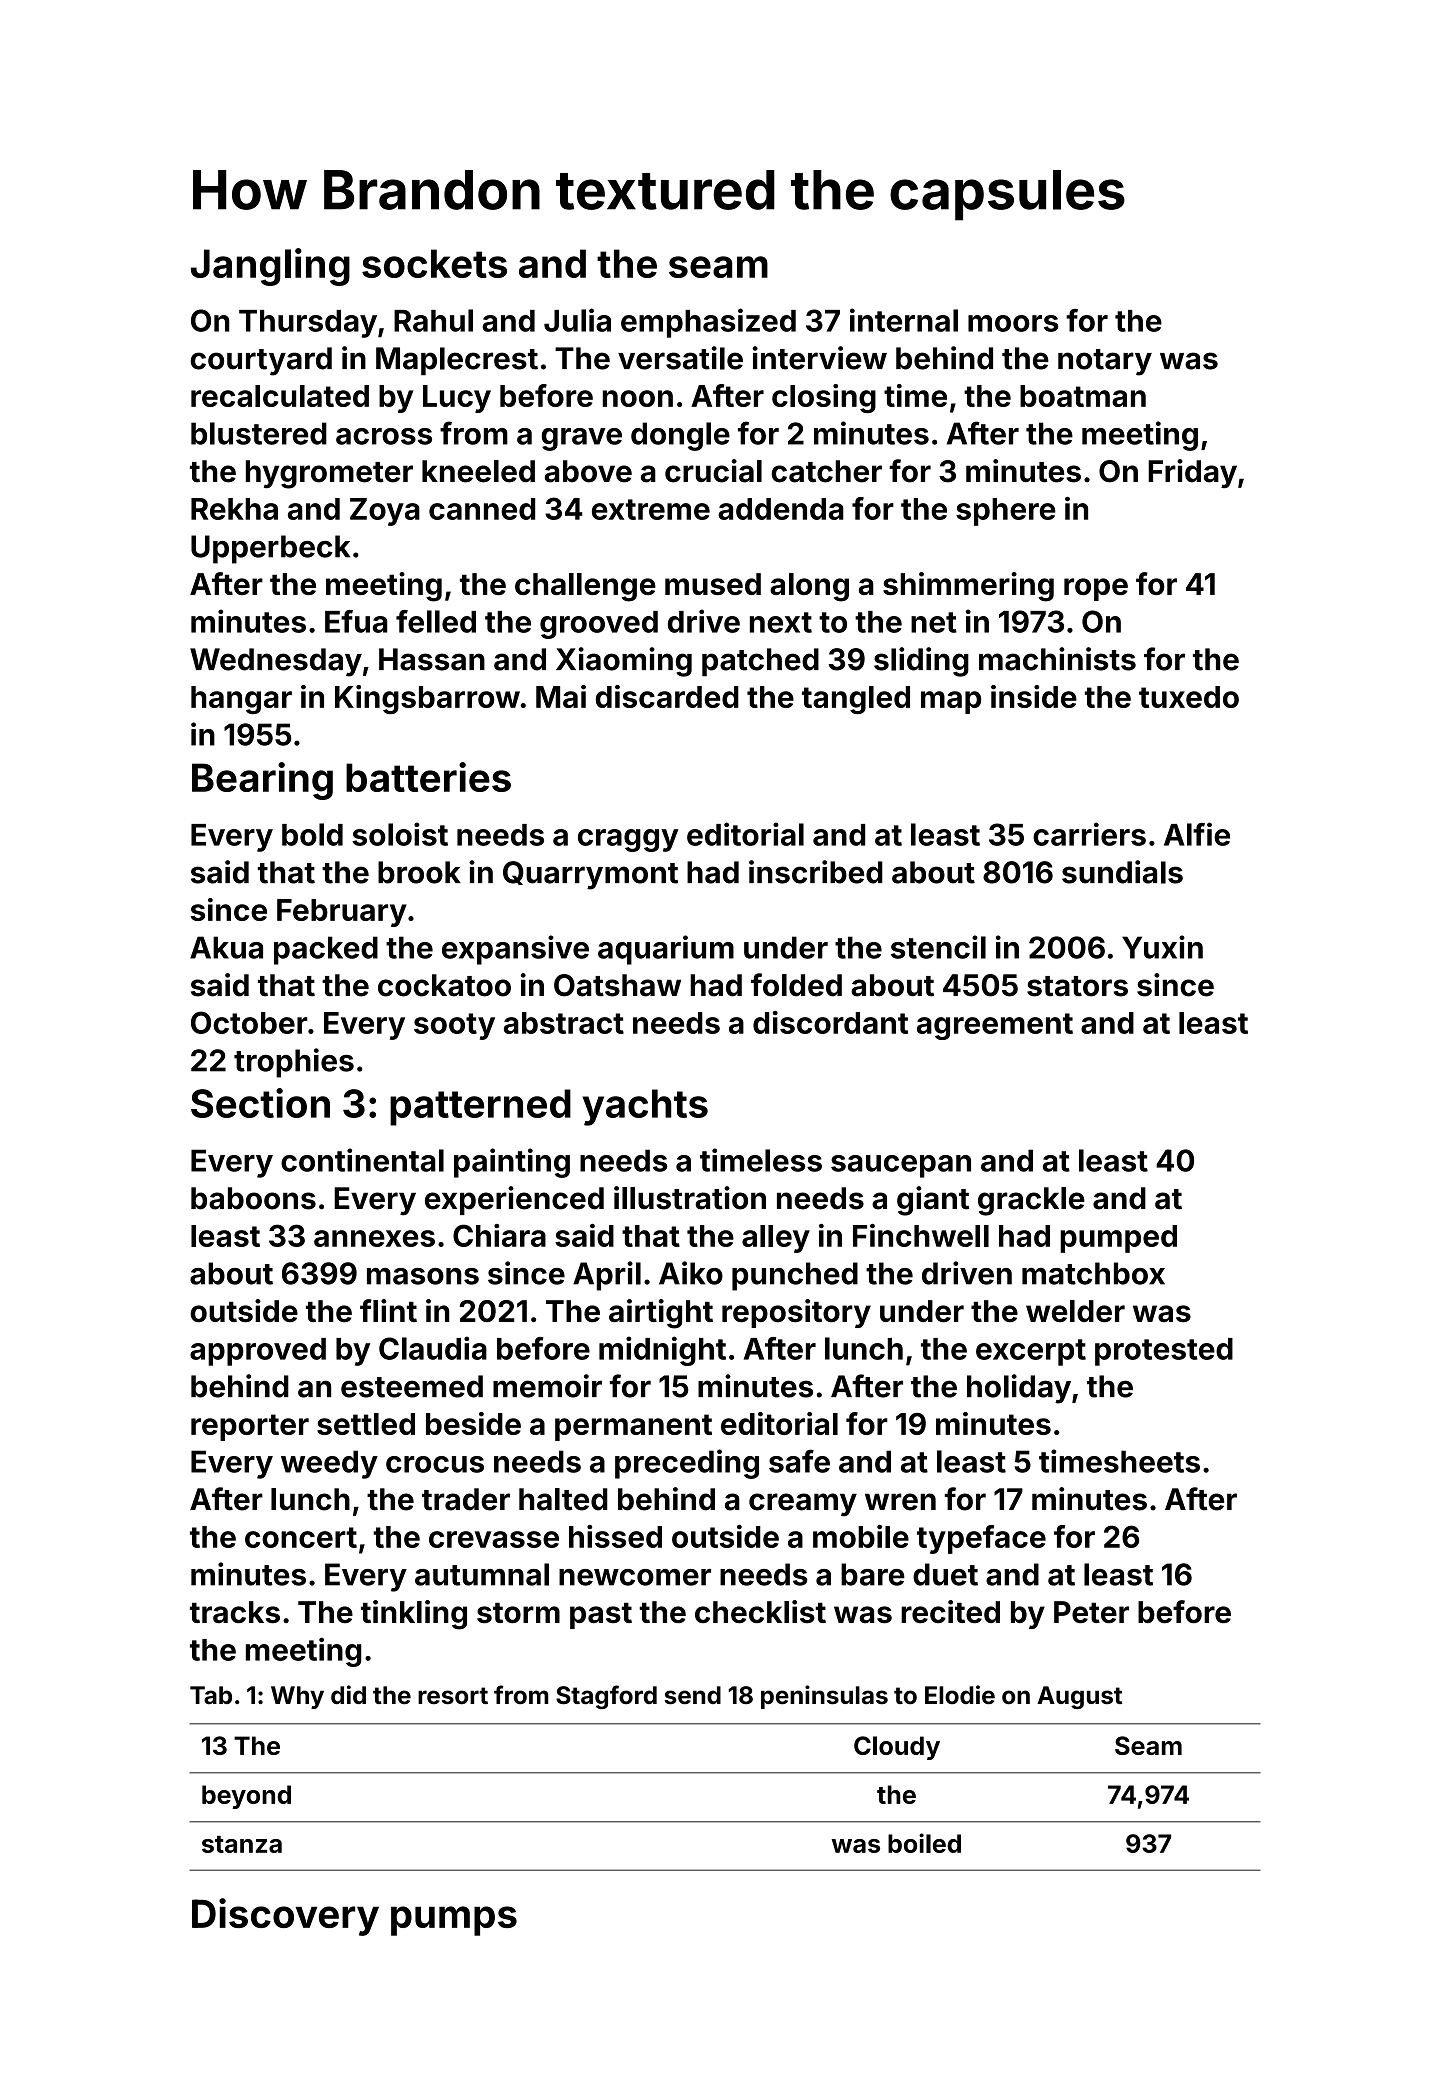  What do you see at coordinates (262, 781) in the screenshot?
I see `Bearing` at bounding box center [262, 781].
